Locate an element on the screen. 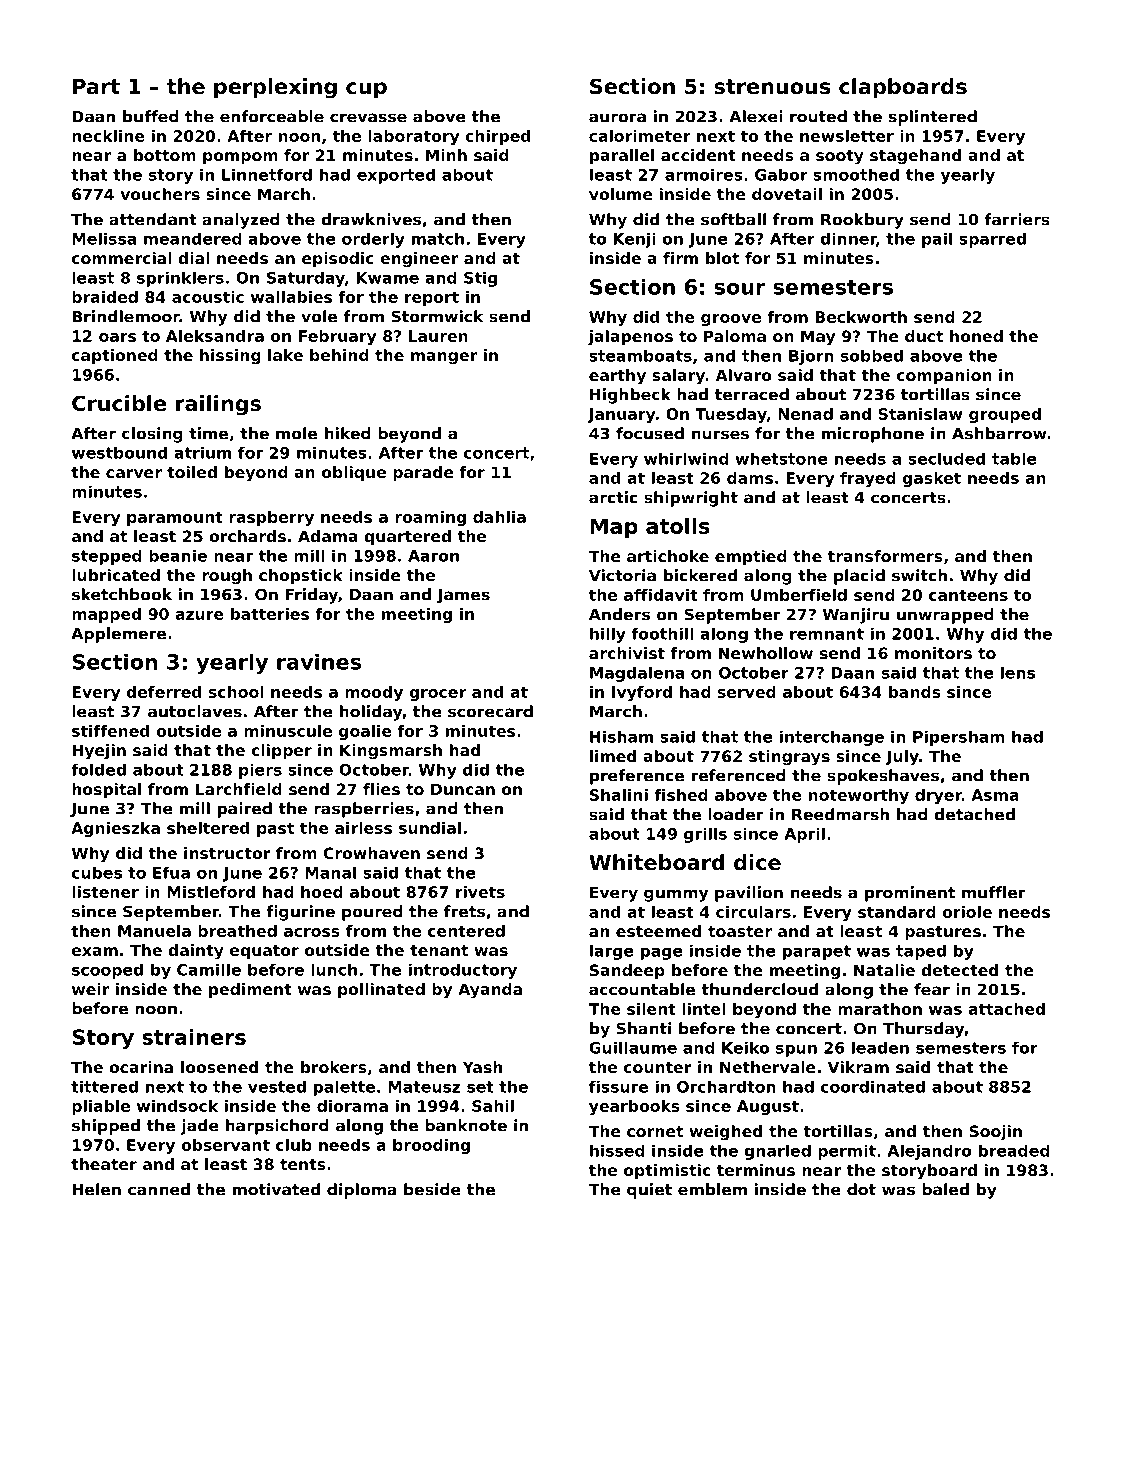 Image resolution: width=1127 pixels, height=1459 pixels. centered is located at coordinates (466, 931).
